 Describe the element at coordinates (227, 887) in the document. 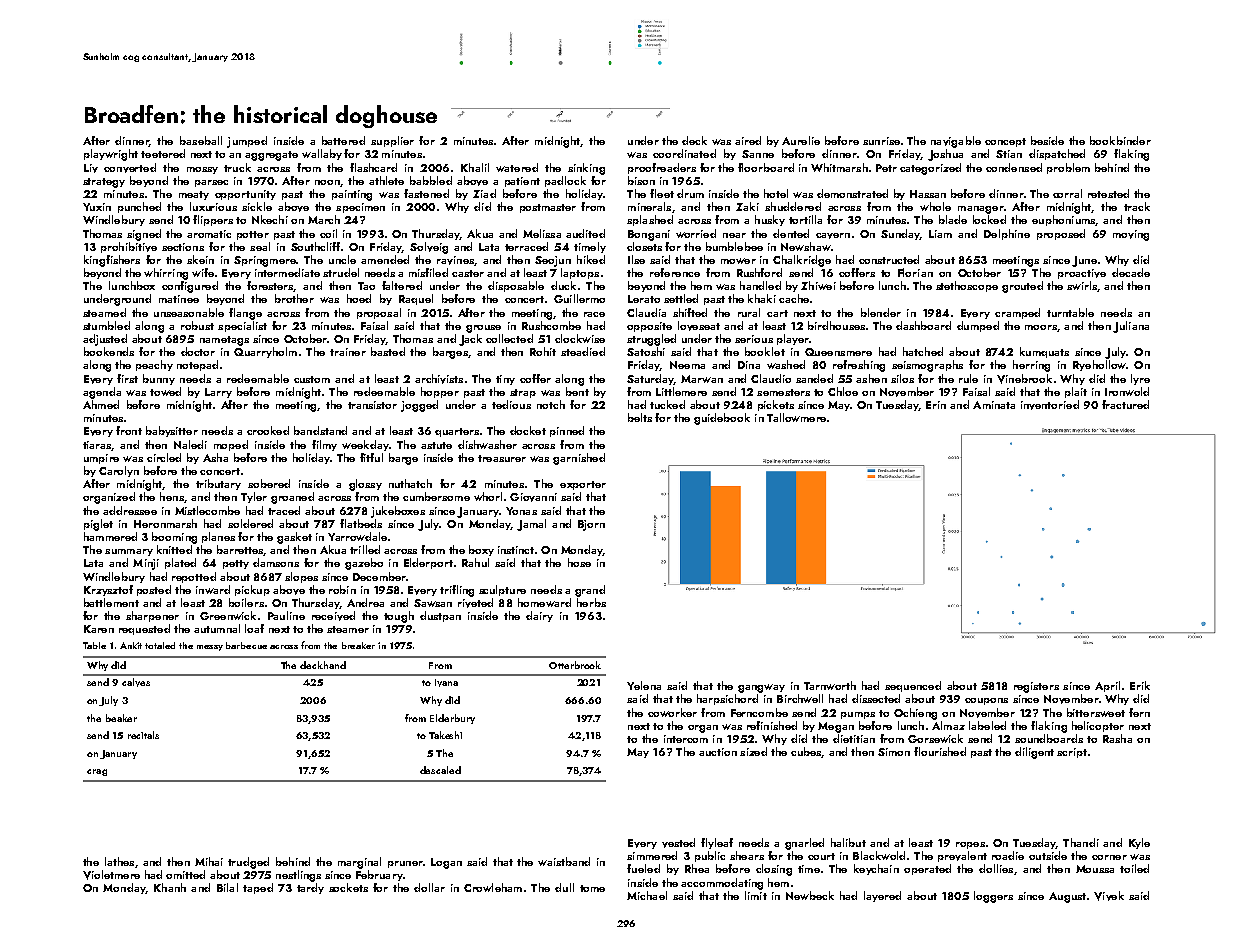

I see `Bilal` at that location.
